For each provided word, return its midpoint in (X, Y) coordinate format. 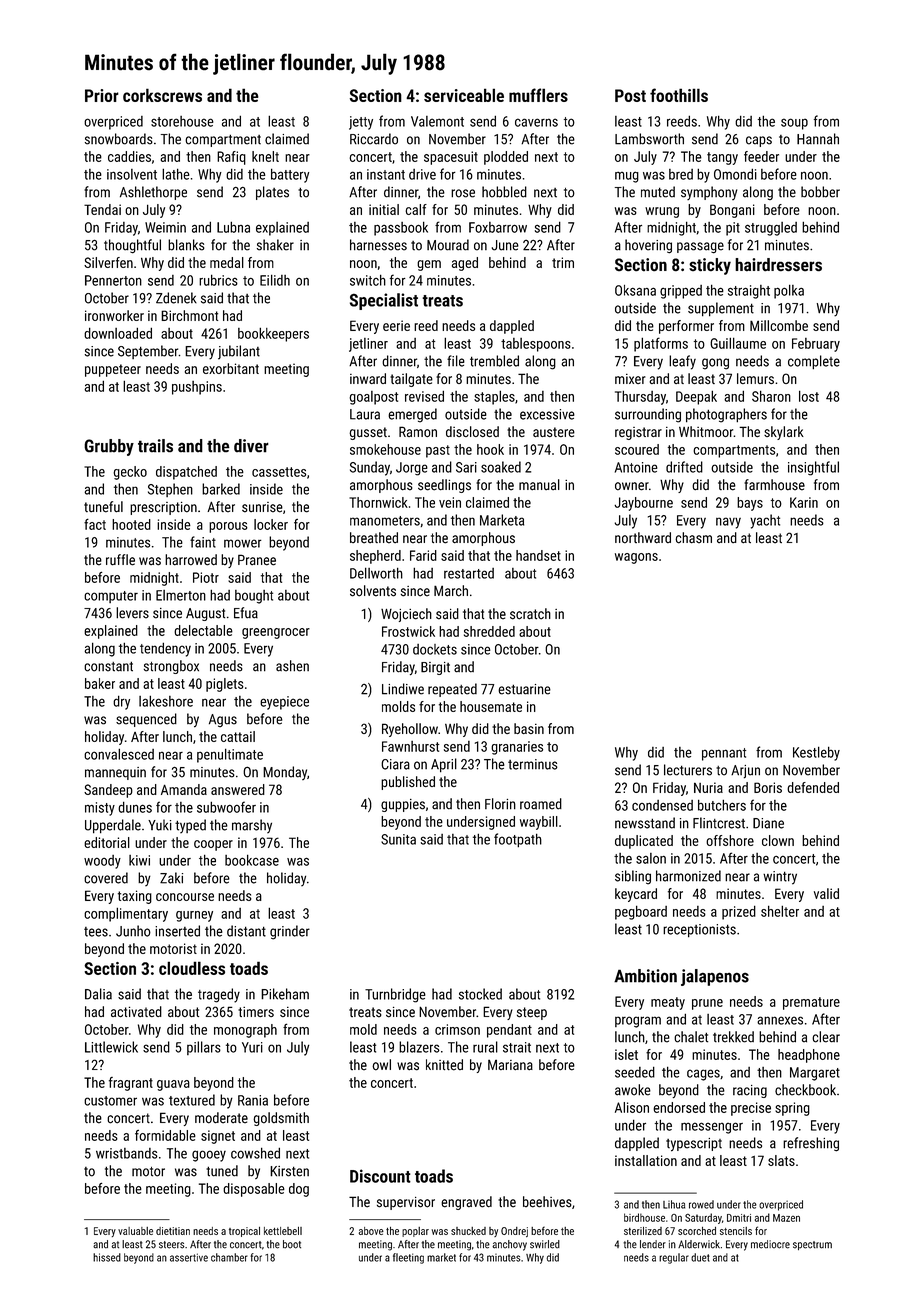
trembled (494, 361)
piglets (225, 685)
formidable (165, 1135)
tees (96, 932)
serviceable (464, 95)
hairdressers (778, 265)
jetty (361, 123)
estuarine (524, 689)
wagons (636, 558)
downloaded (118, 333)
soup (794, 124)
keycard (636, 895)
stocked (480, 994)
